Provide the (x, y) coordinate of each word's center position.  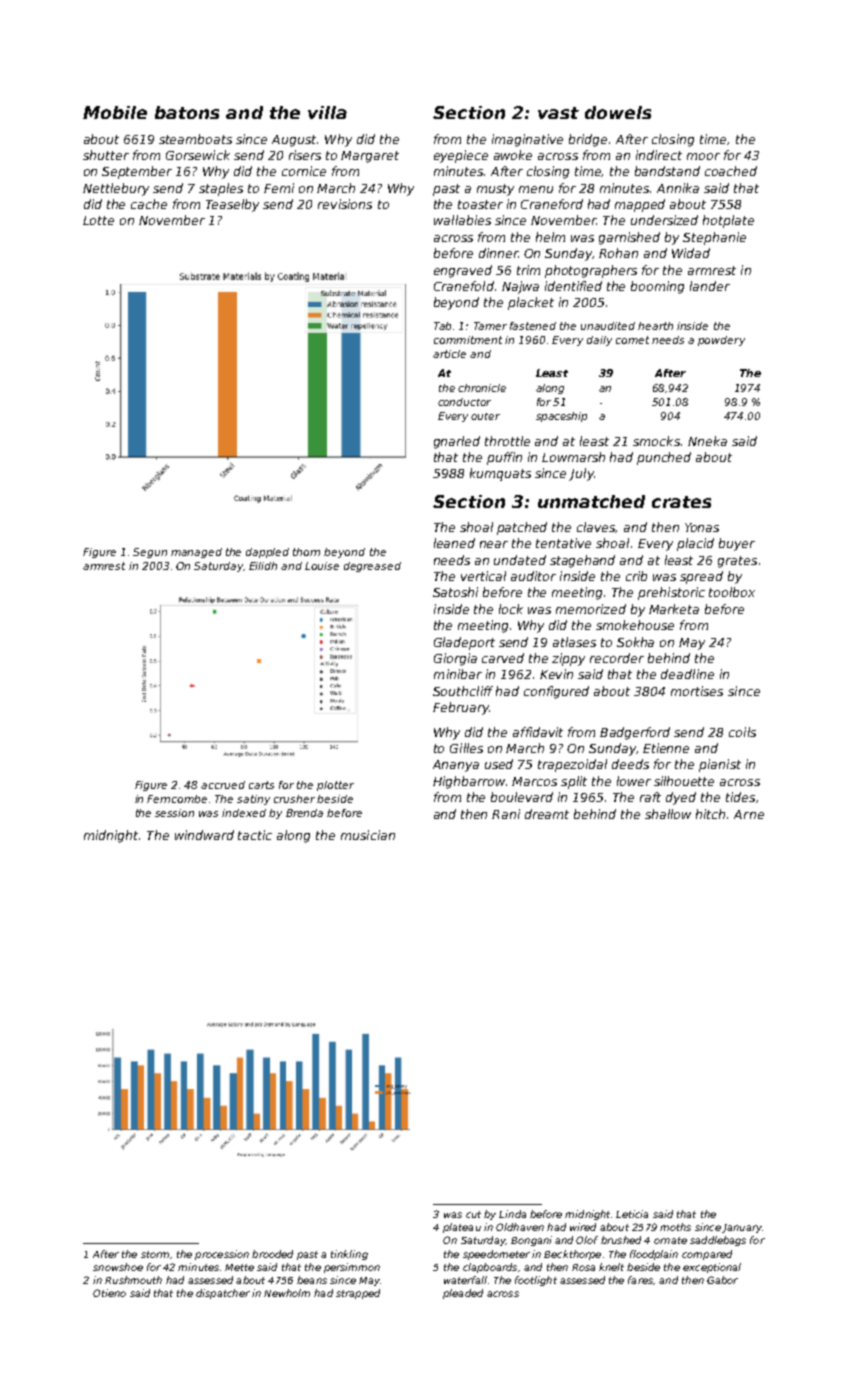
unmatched (591, 501)
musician (368, 835)
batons (187, 112)
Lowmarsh (573, 457)
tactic (255, 835)
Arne (749, 814)
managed (196, 553)
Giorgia (455, 659)
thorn (306, 552)
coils (742, 732)
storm (155, 1254)
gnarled (457, 442)
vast (558, 113)
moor (703, 156)
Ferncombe (177, 799)
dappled (267, 553)
